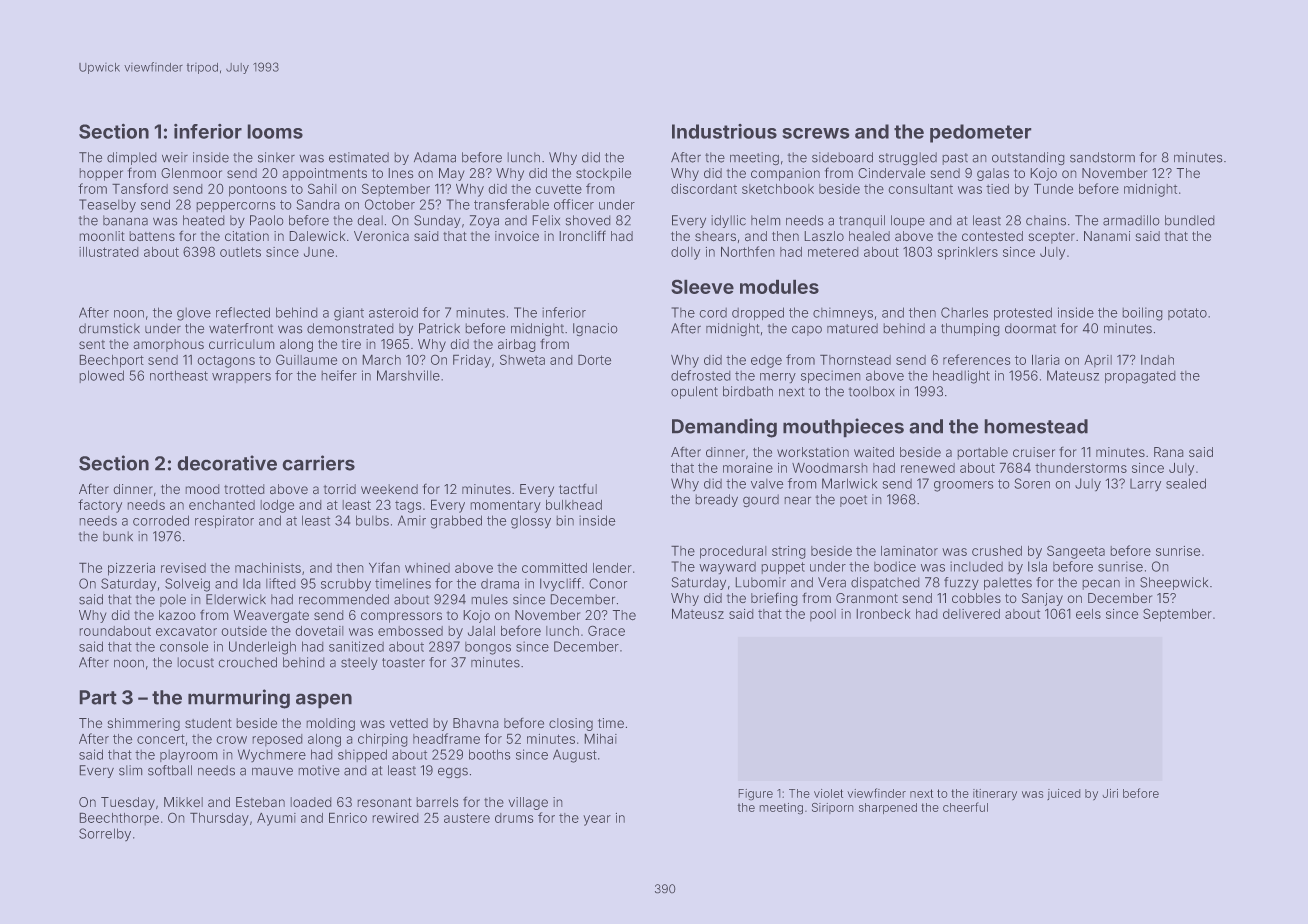 This page has width=1308, height=924. Describe the element at coordinates (603, 174) in the page. I see `stockpile` at that location.
